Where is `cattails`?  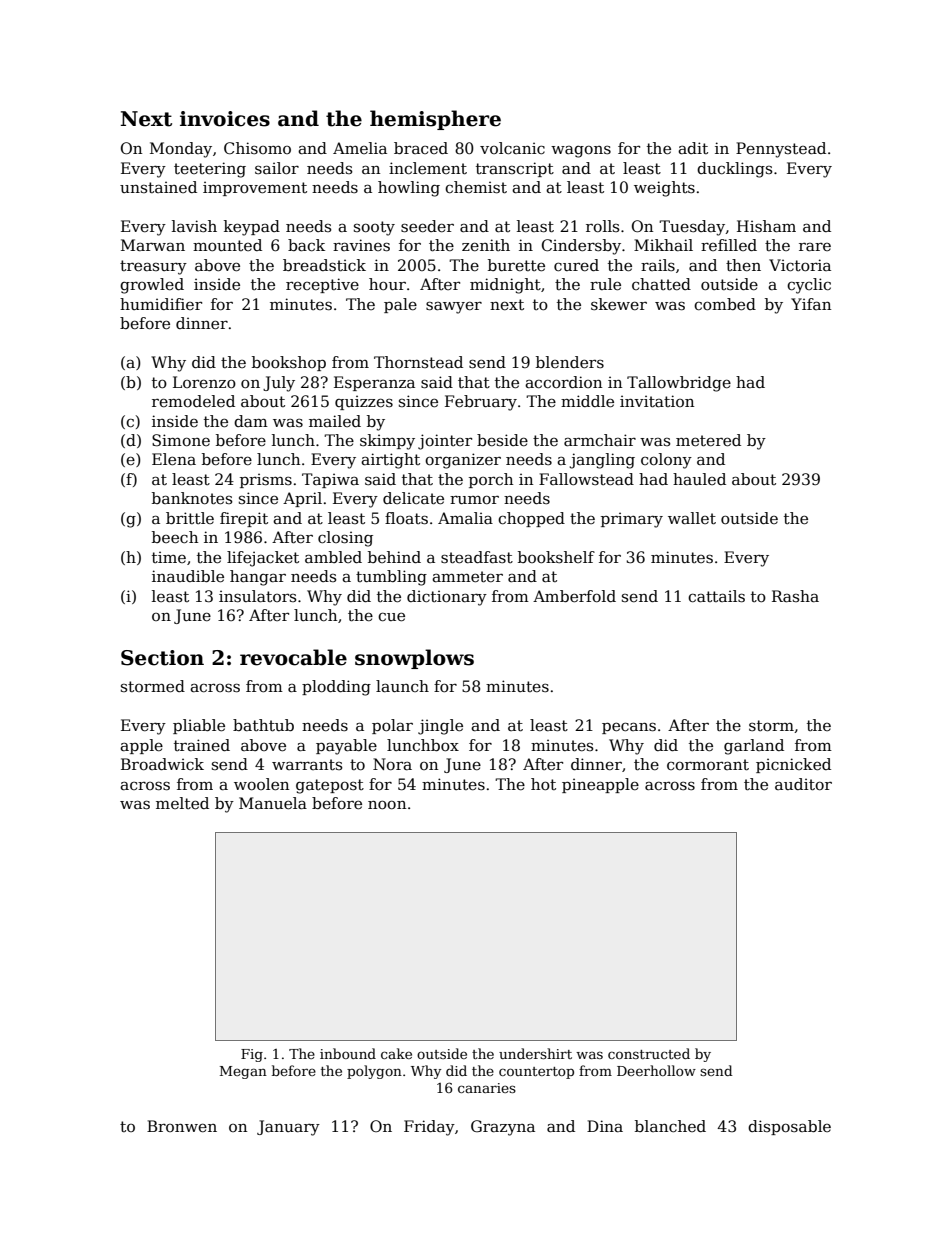
cattails is located at coordinates (716, 596).
